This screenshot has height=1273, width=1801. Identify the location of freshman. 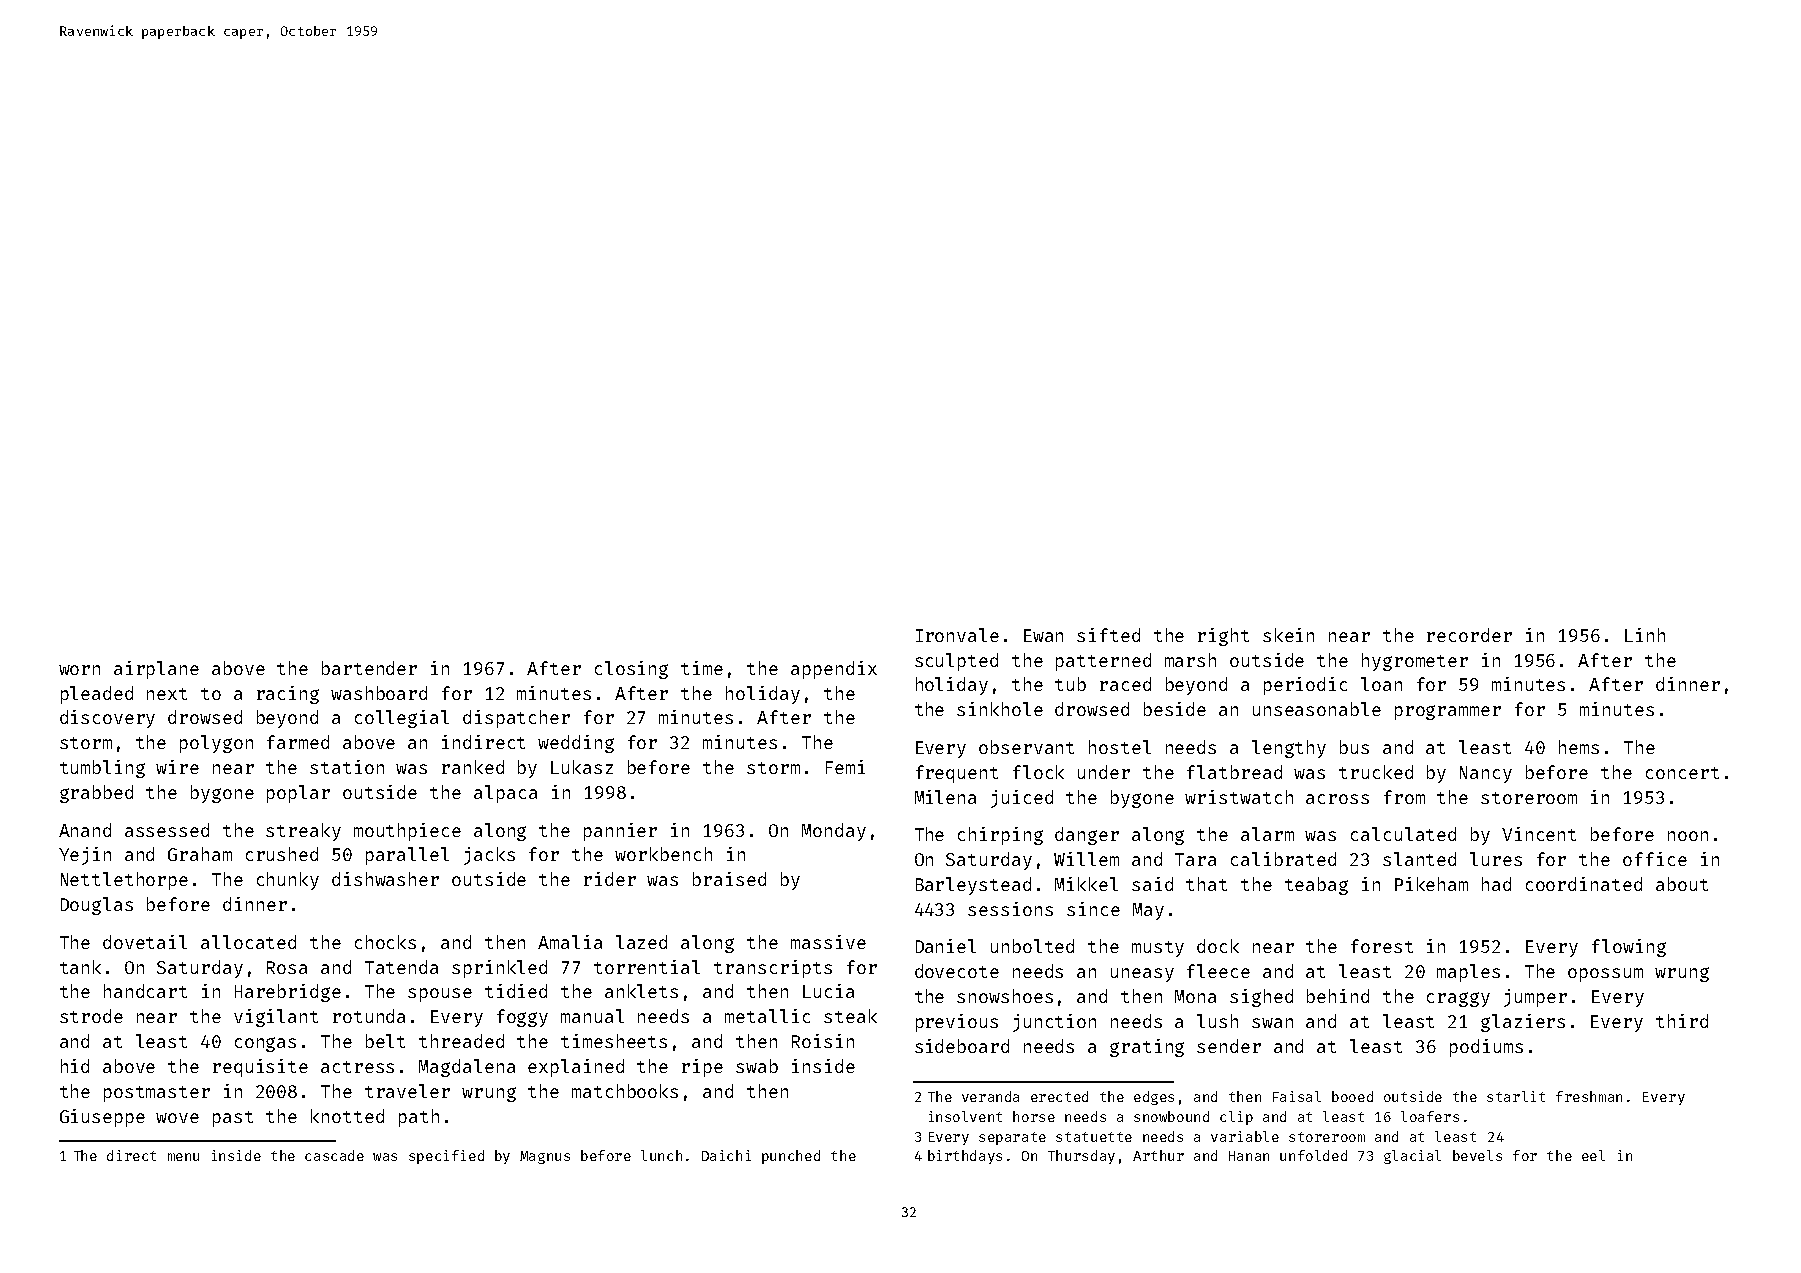
(1589, 1096).
